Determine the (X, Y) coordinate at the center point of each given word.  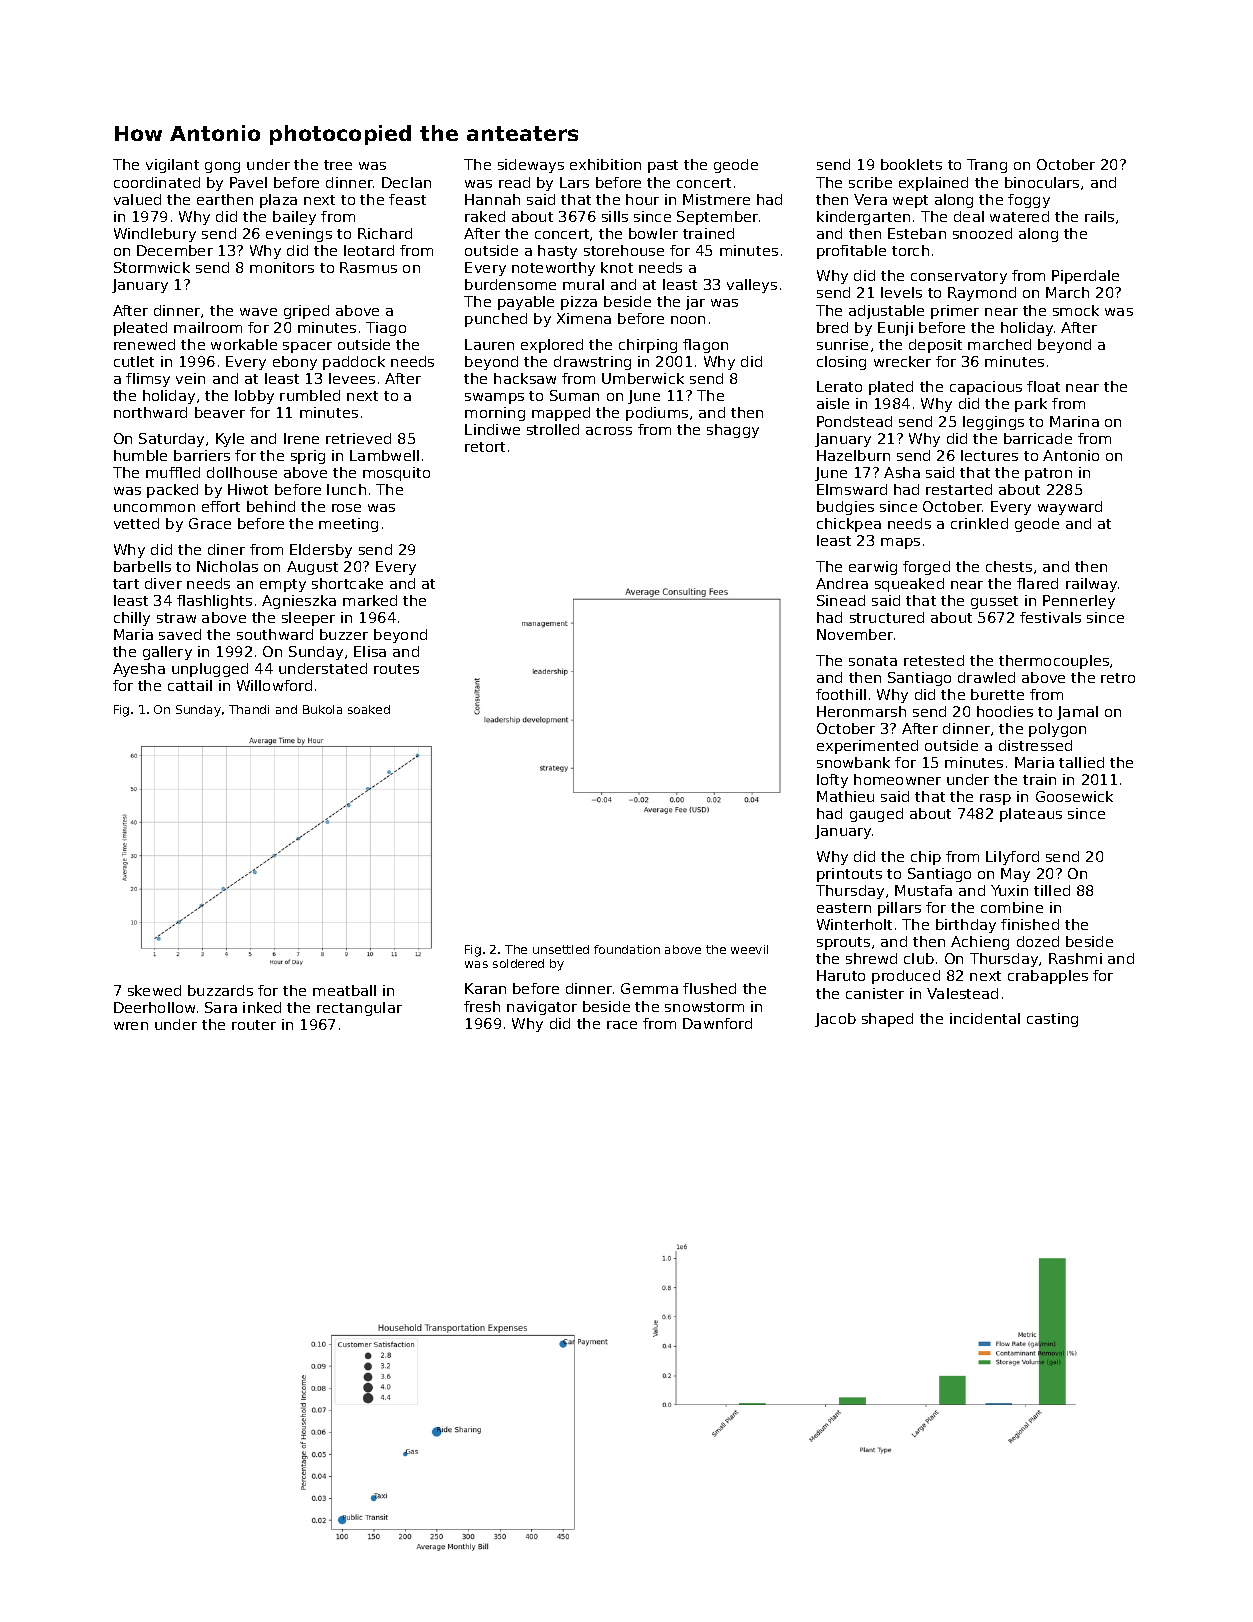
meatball (344, 990)
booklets (911, 164)
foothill (841, 694)
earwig (873, 568)
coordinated (157, 182)
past (663, 166)
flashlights (214, 602)
